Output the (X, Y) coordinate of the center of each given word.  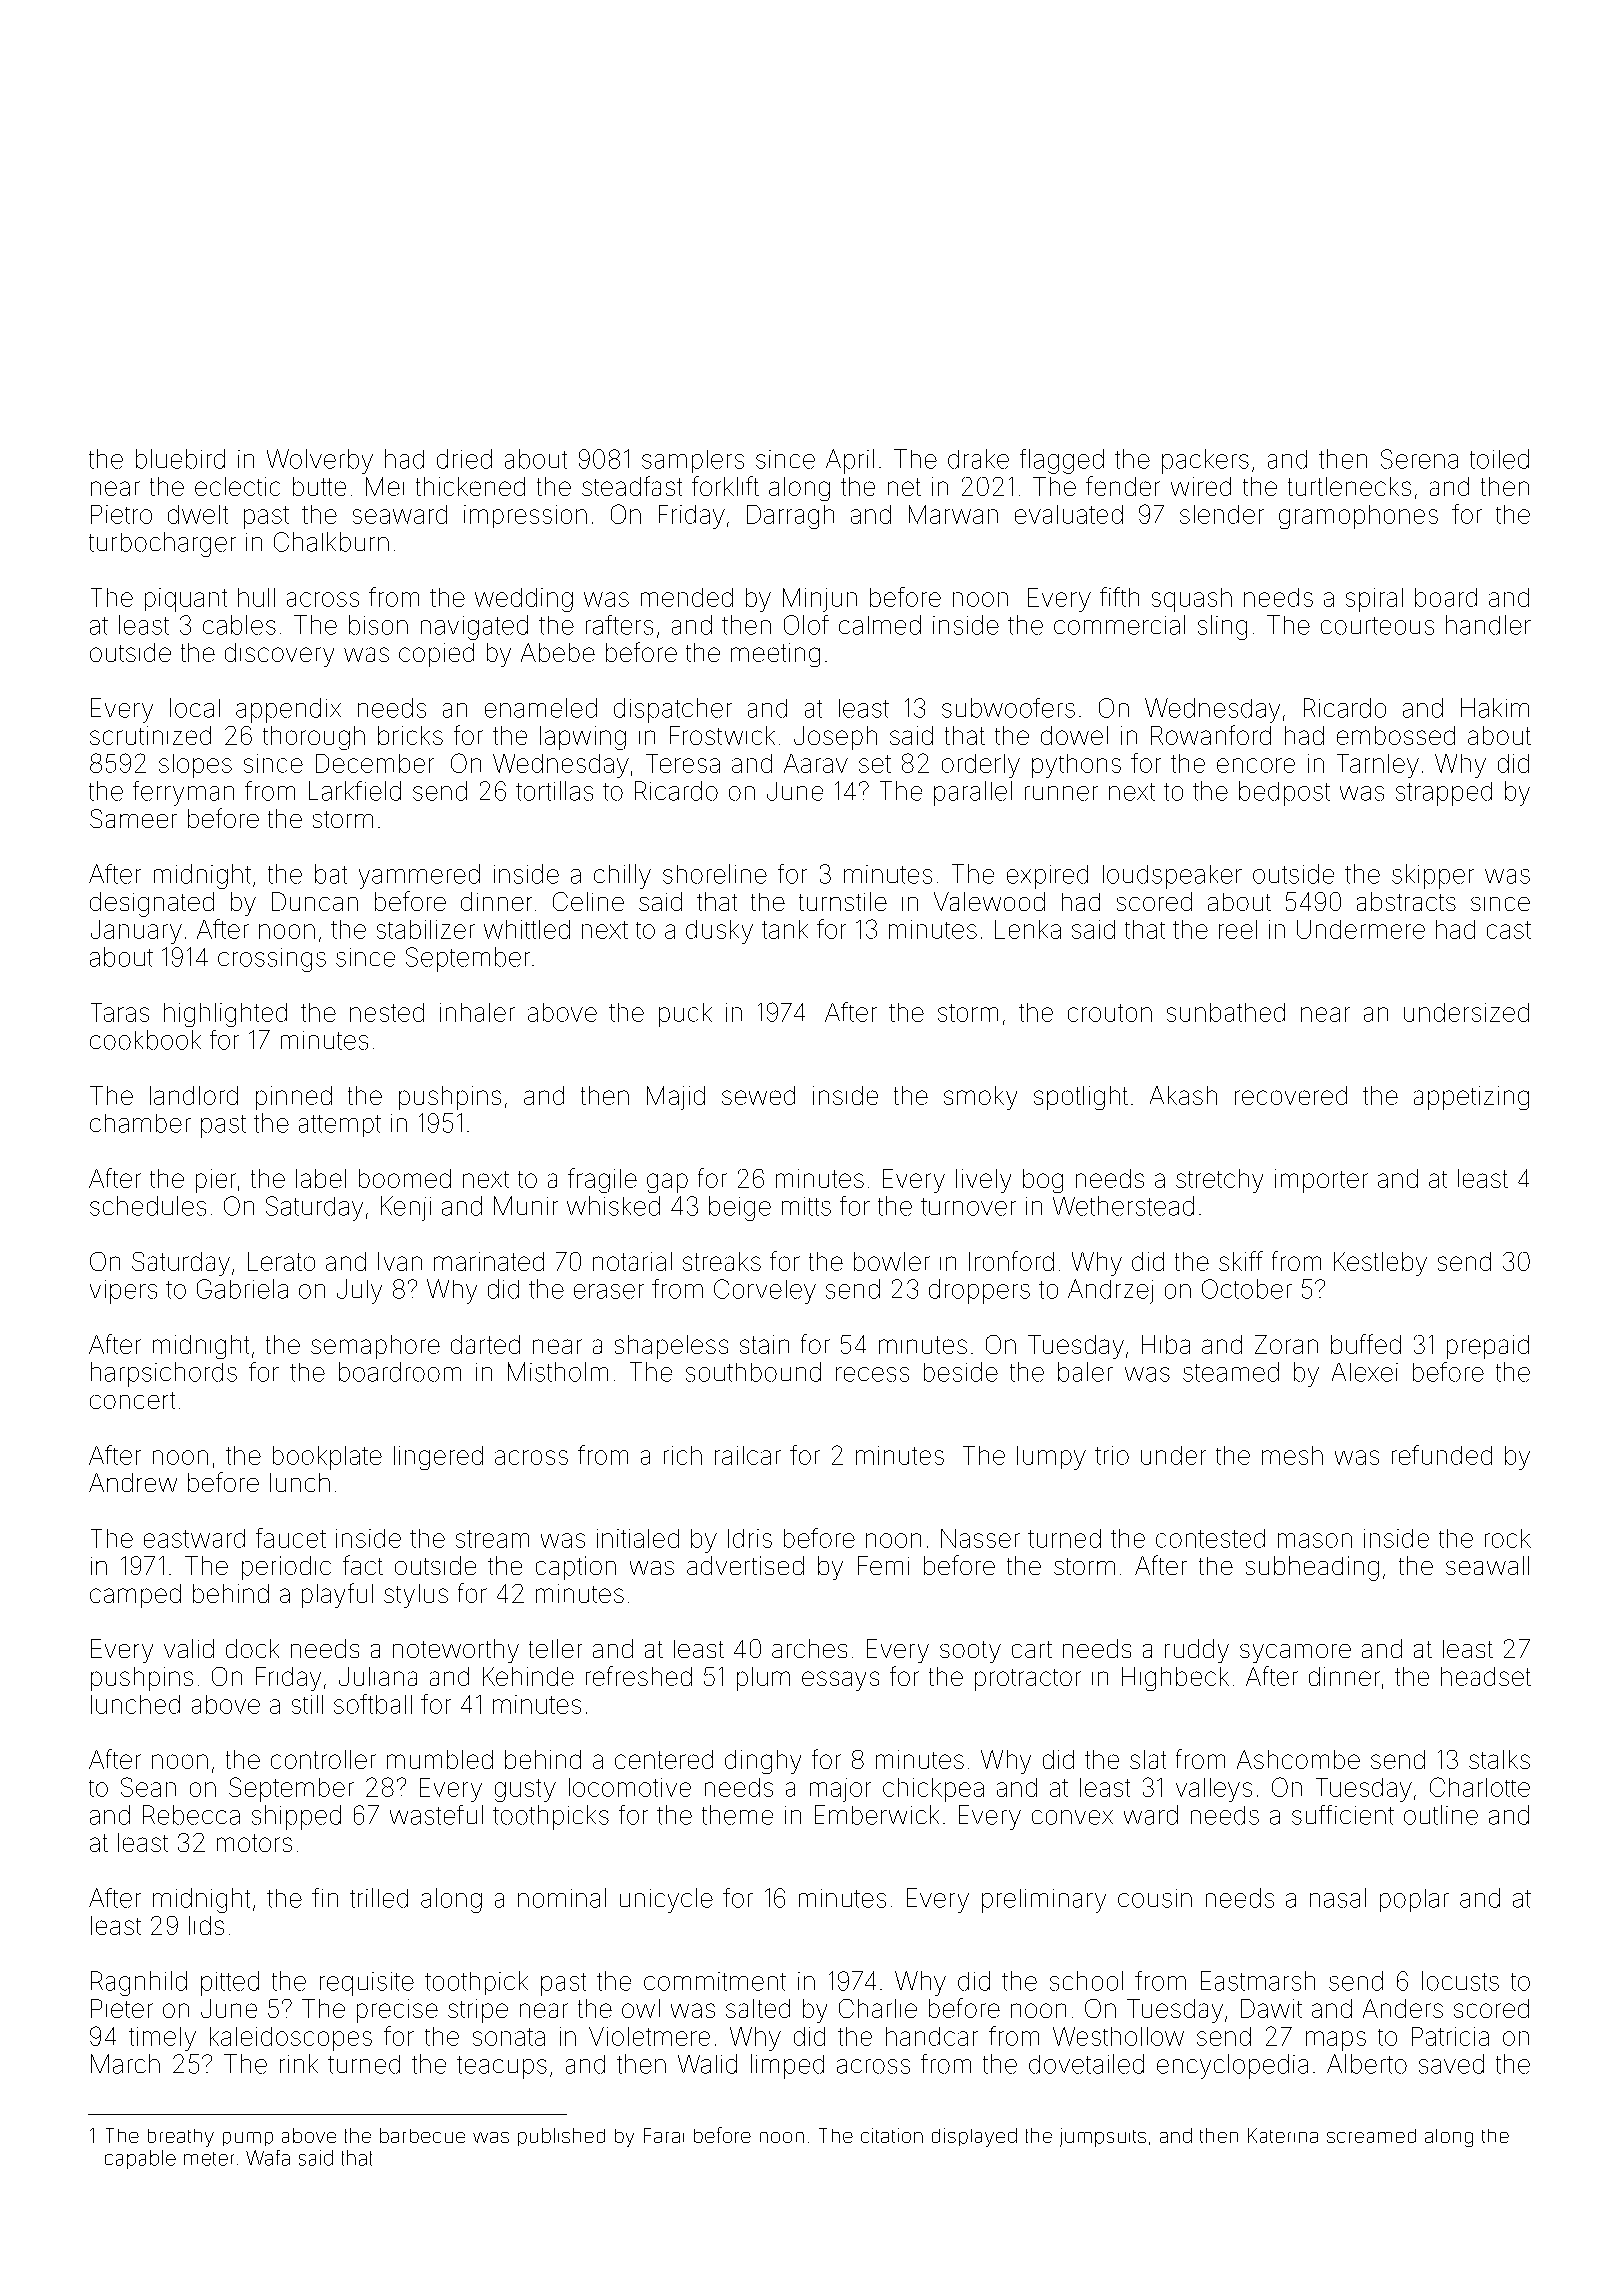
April (850, 461)
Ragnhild (139, 1983)
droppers (979, 1291)
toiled (1499, 459)
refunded (1442, 1455)
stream (492, 1539)
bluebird (180, 459)
